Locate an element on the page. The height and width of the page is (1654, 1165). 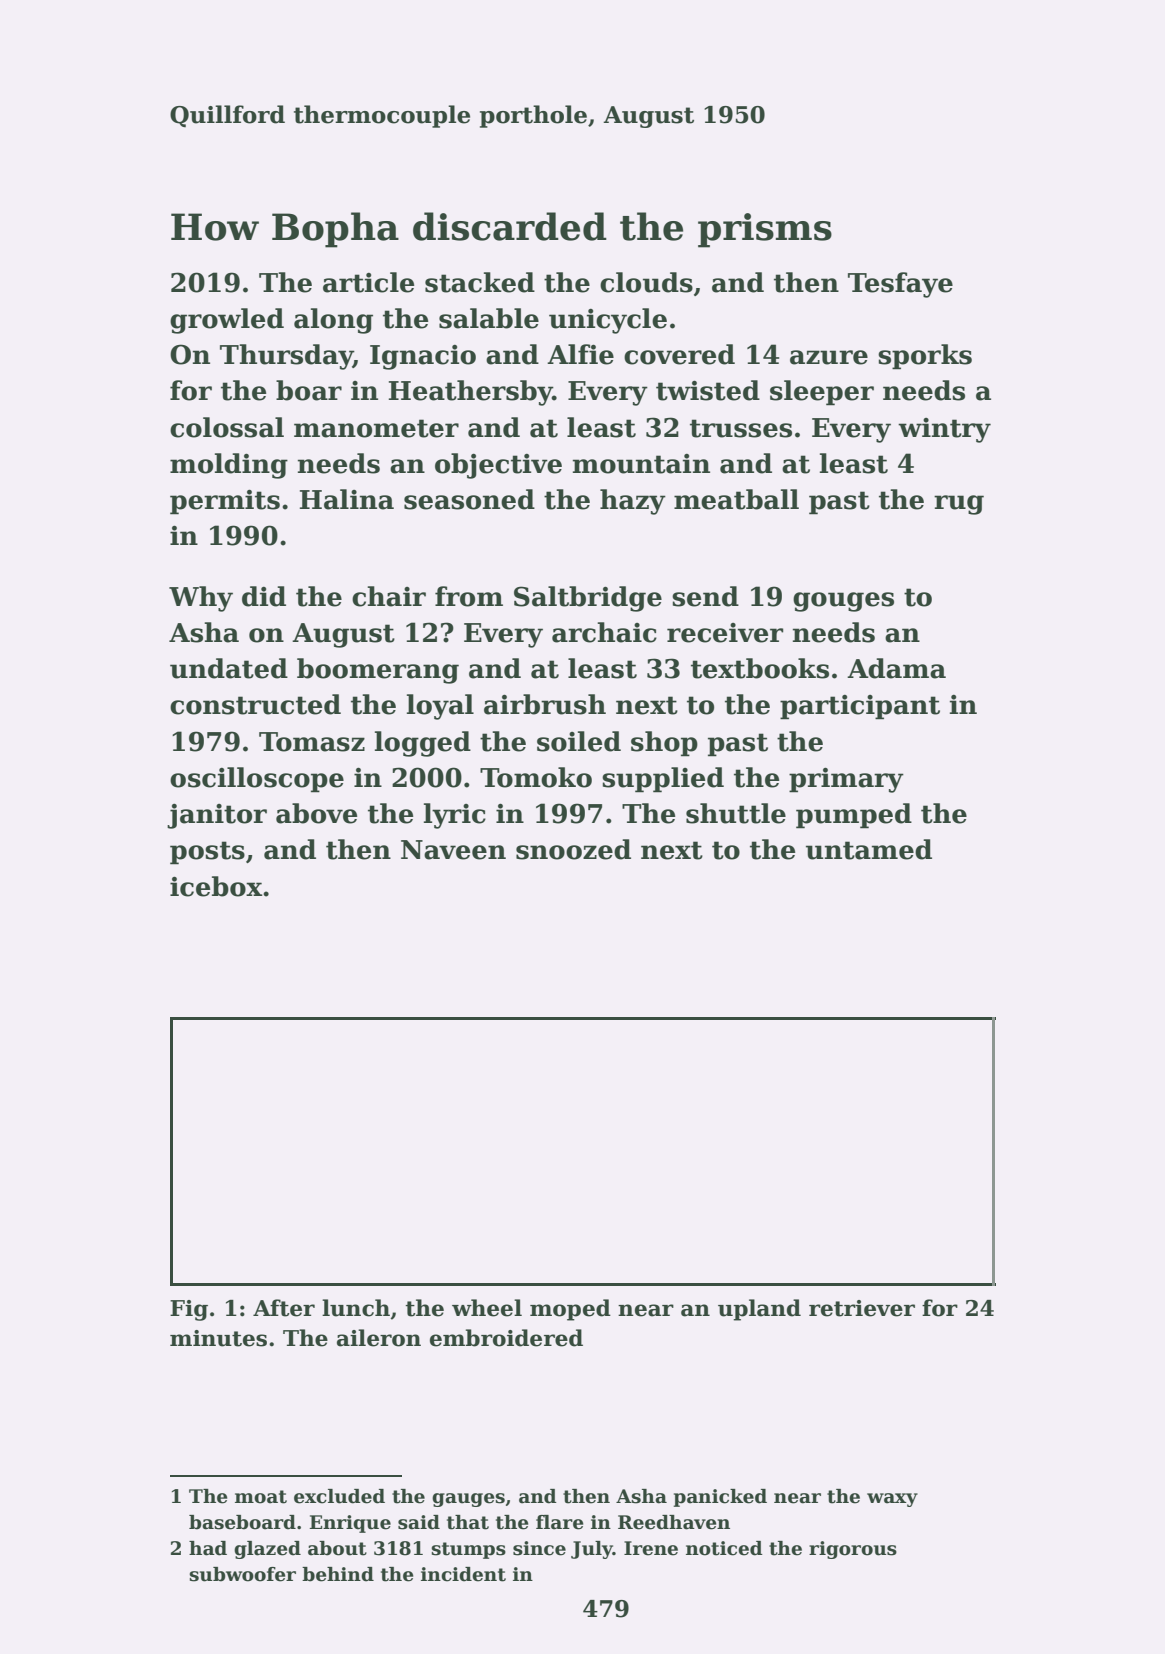
Adama is located at coordinates (896, 668).
